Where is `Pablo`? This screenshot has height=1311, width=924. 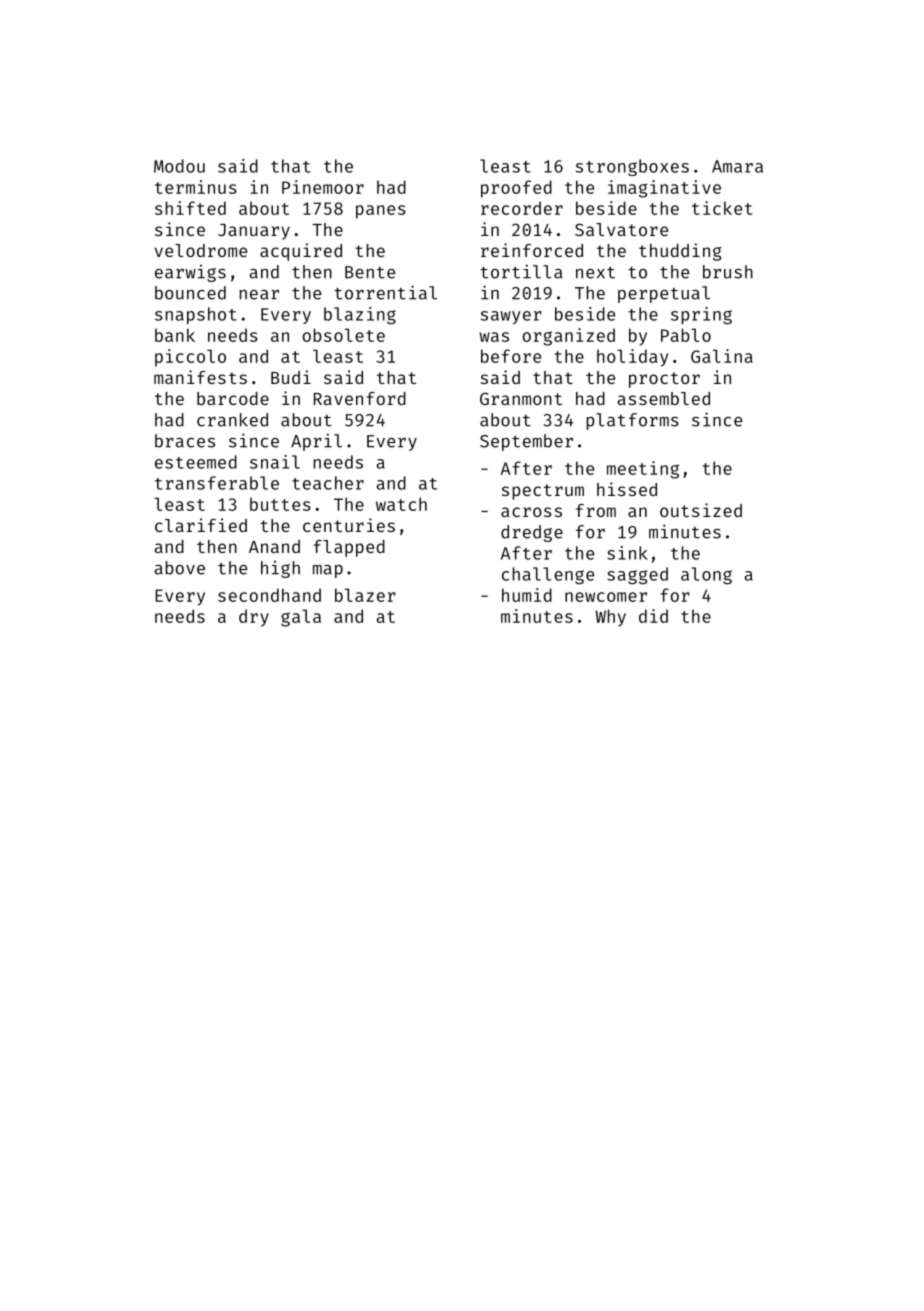
Pablo is located at coordinates (686, 335).
